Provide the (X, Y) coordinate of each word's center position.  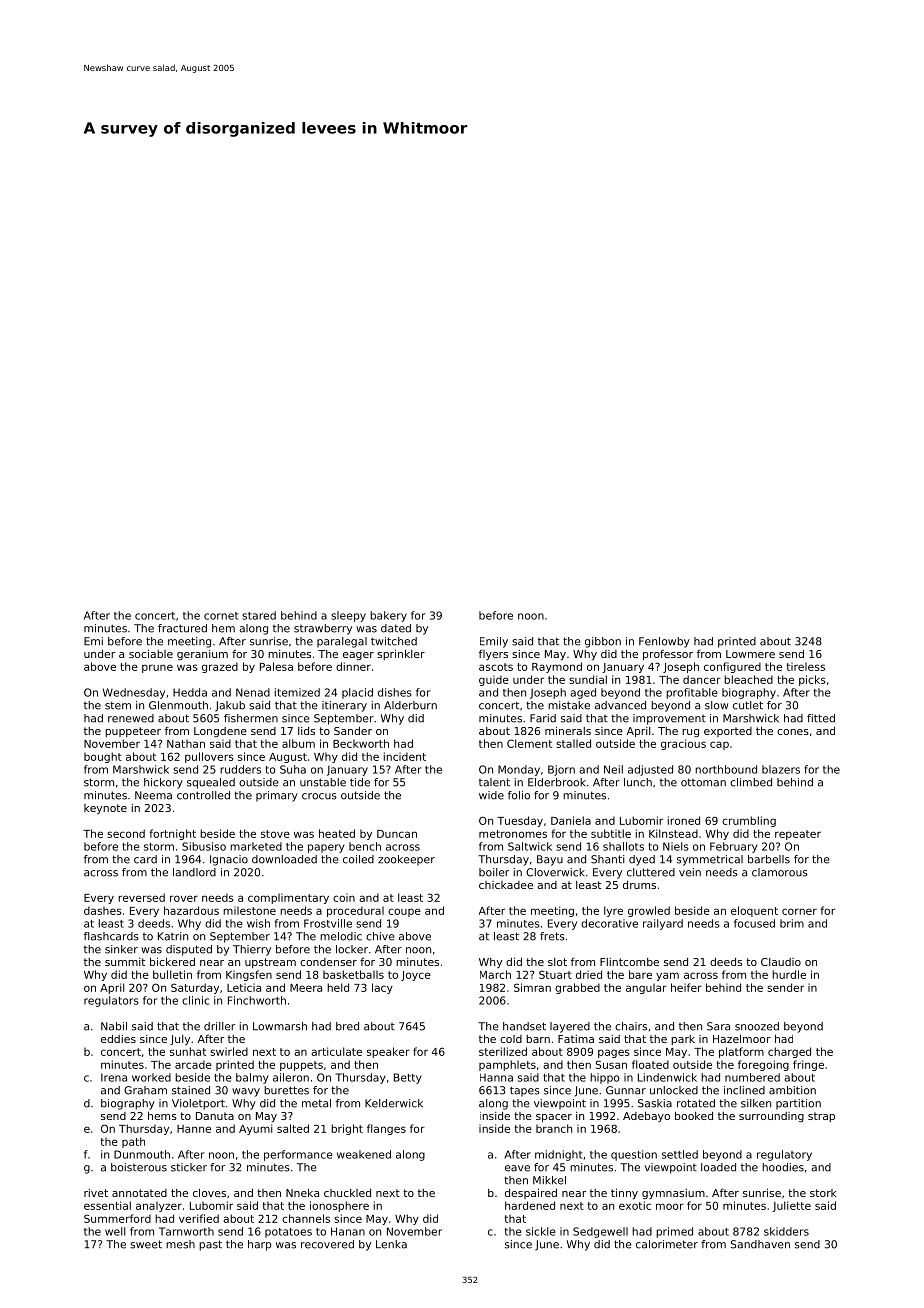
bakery (388, 616)
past (210, 1245)
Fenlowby (664, 642)
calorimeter (667, 1244)
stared (259, 615)
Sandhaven (760, 1244)
